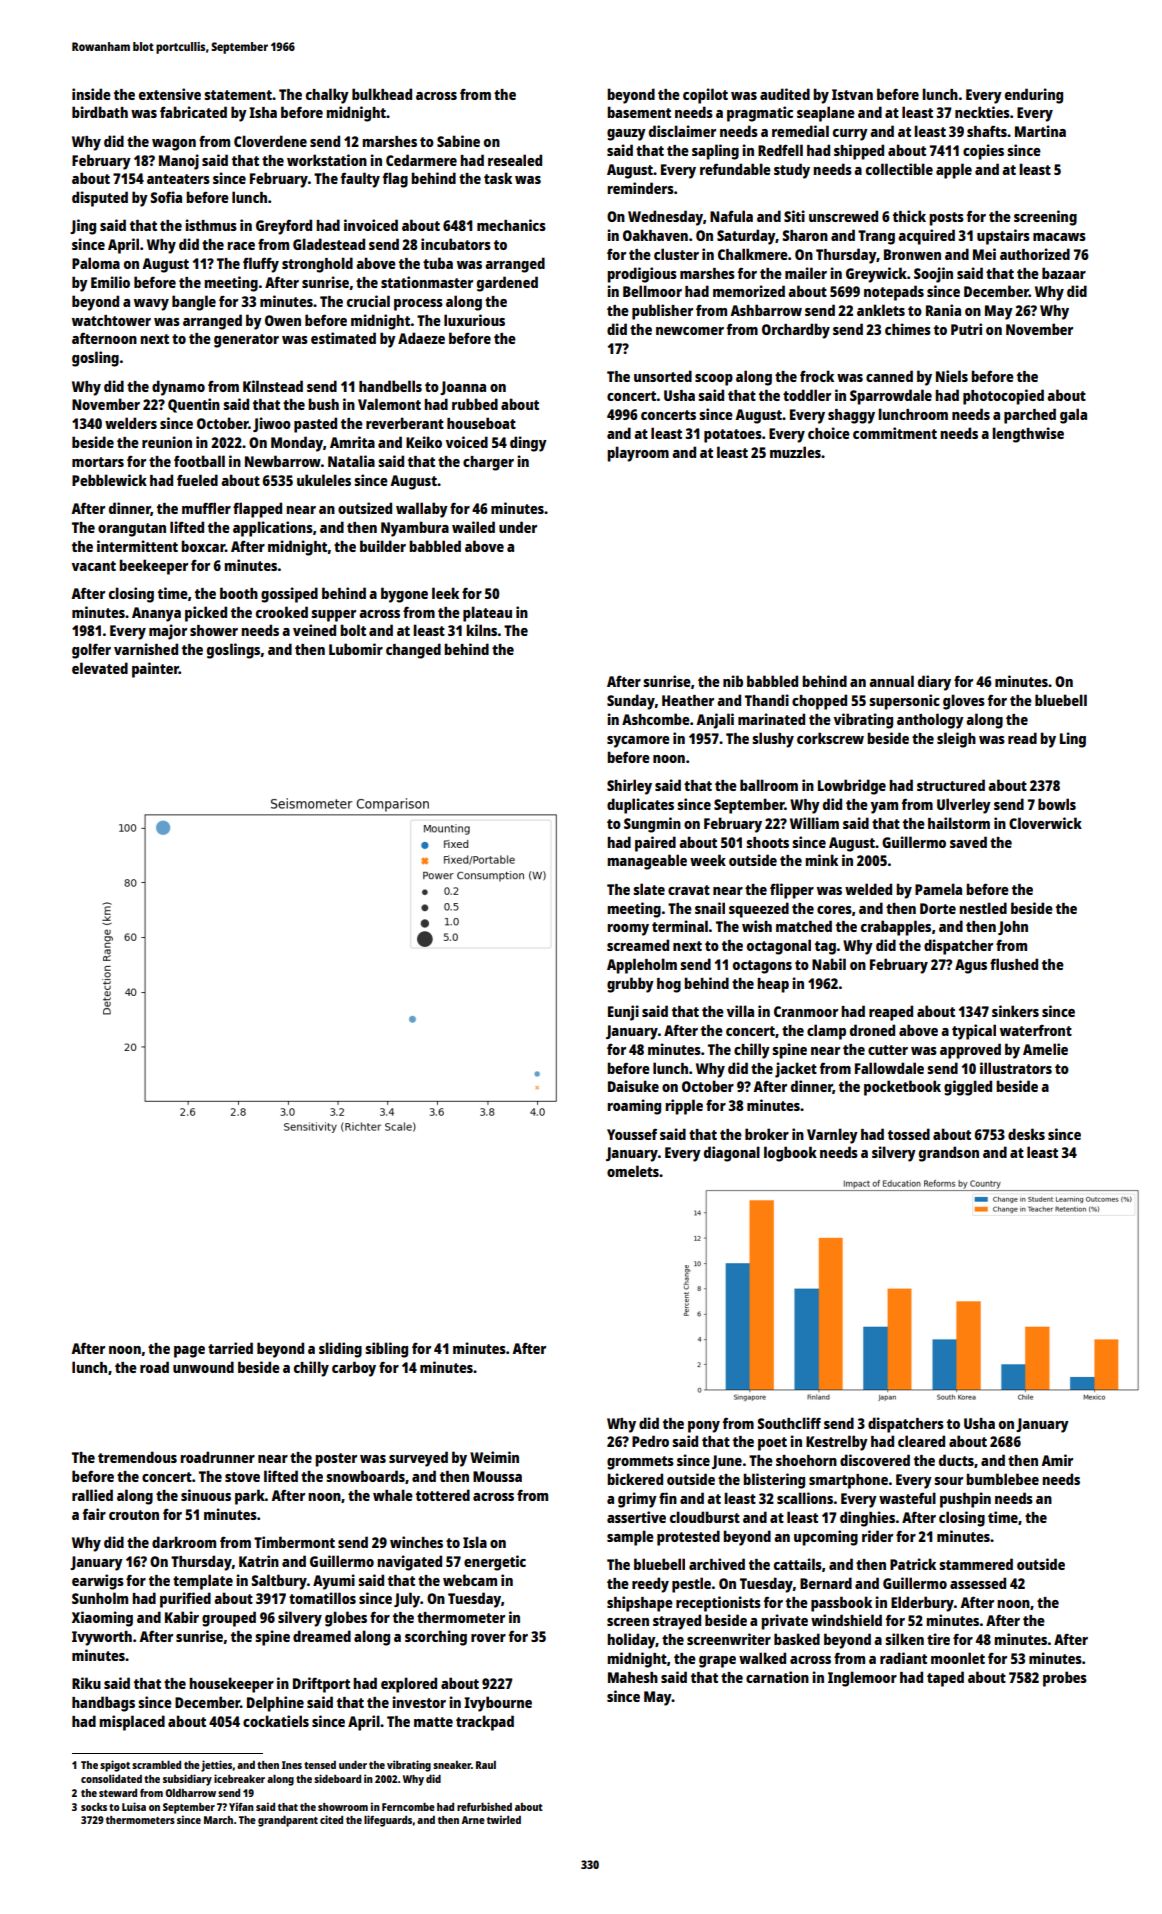 The image size is (1162, 1914). I want to click on bulkhead, so click(382, 94).
